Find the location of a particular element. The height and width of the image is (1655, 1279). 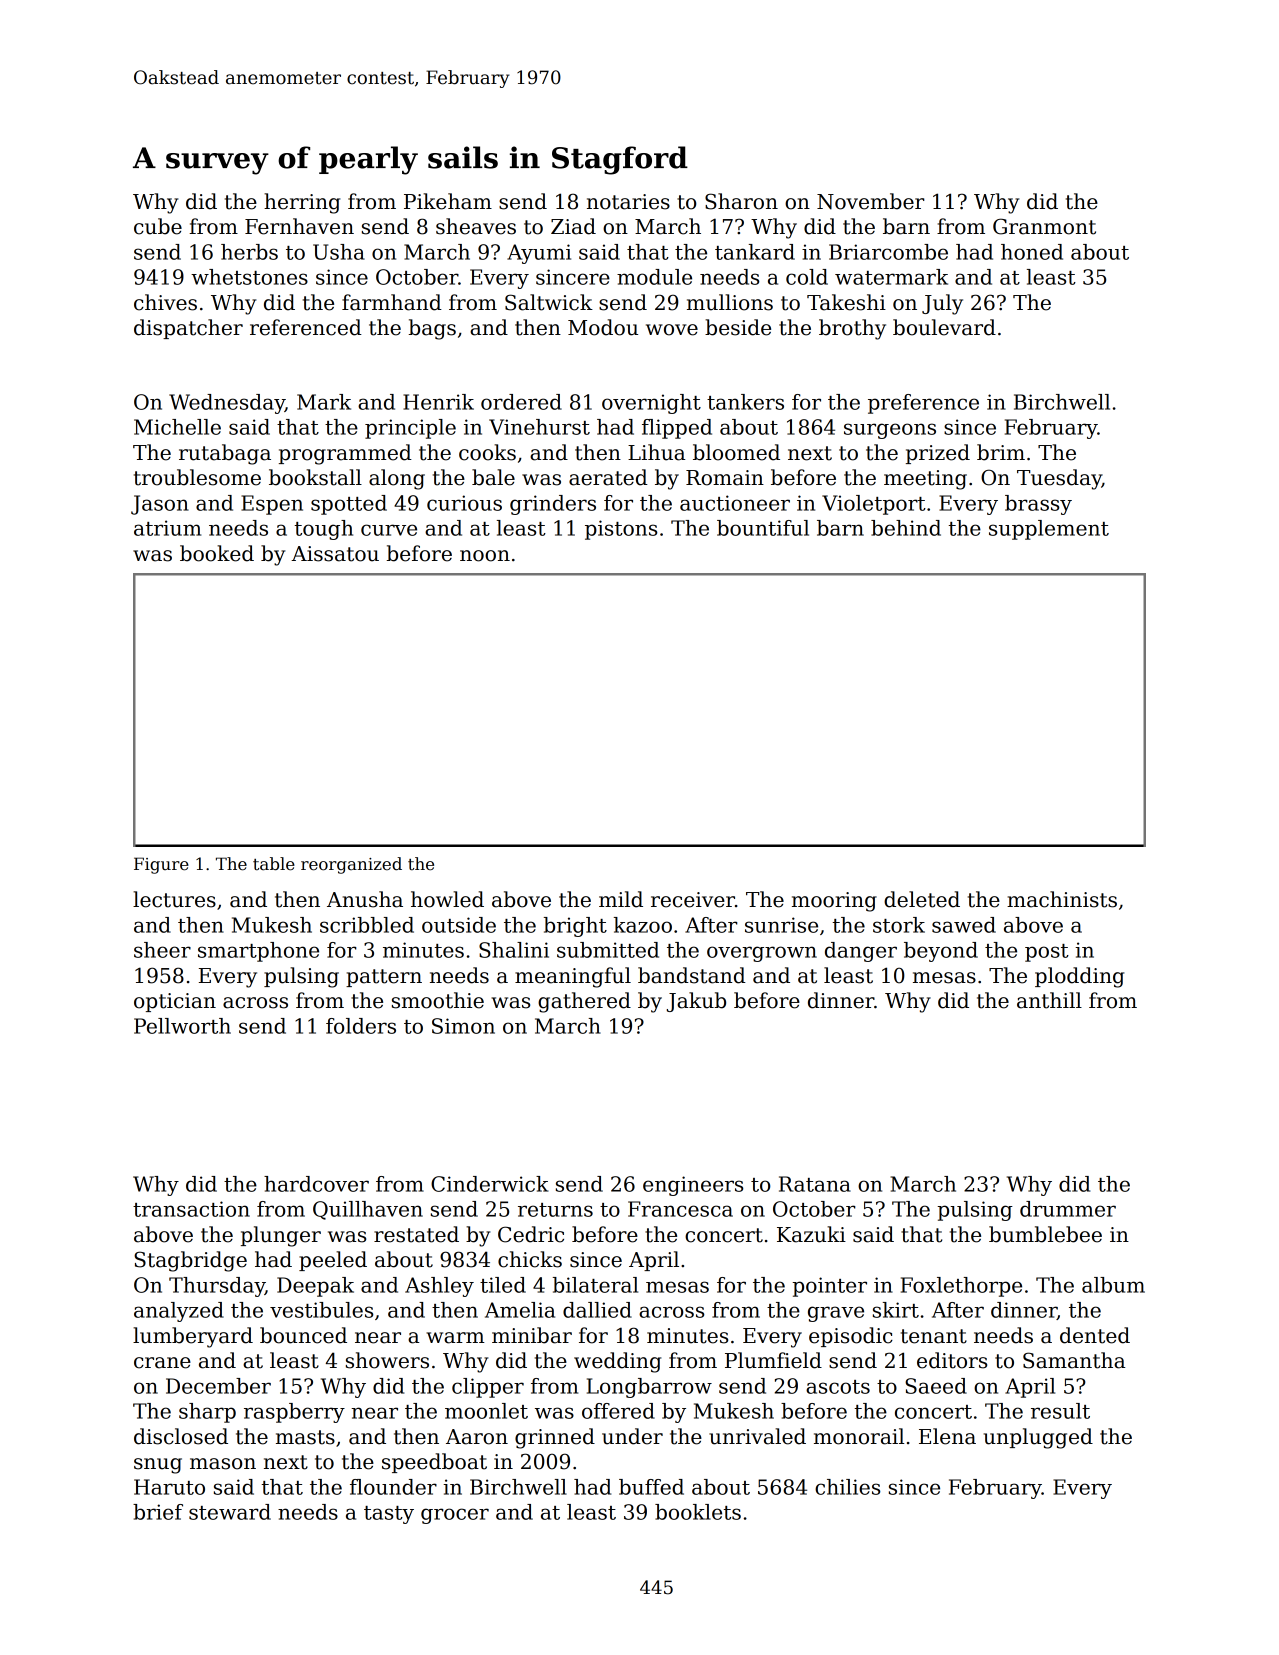

referenced is located at coordinates (306, 327).
